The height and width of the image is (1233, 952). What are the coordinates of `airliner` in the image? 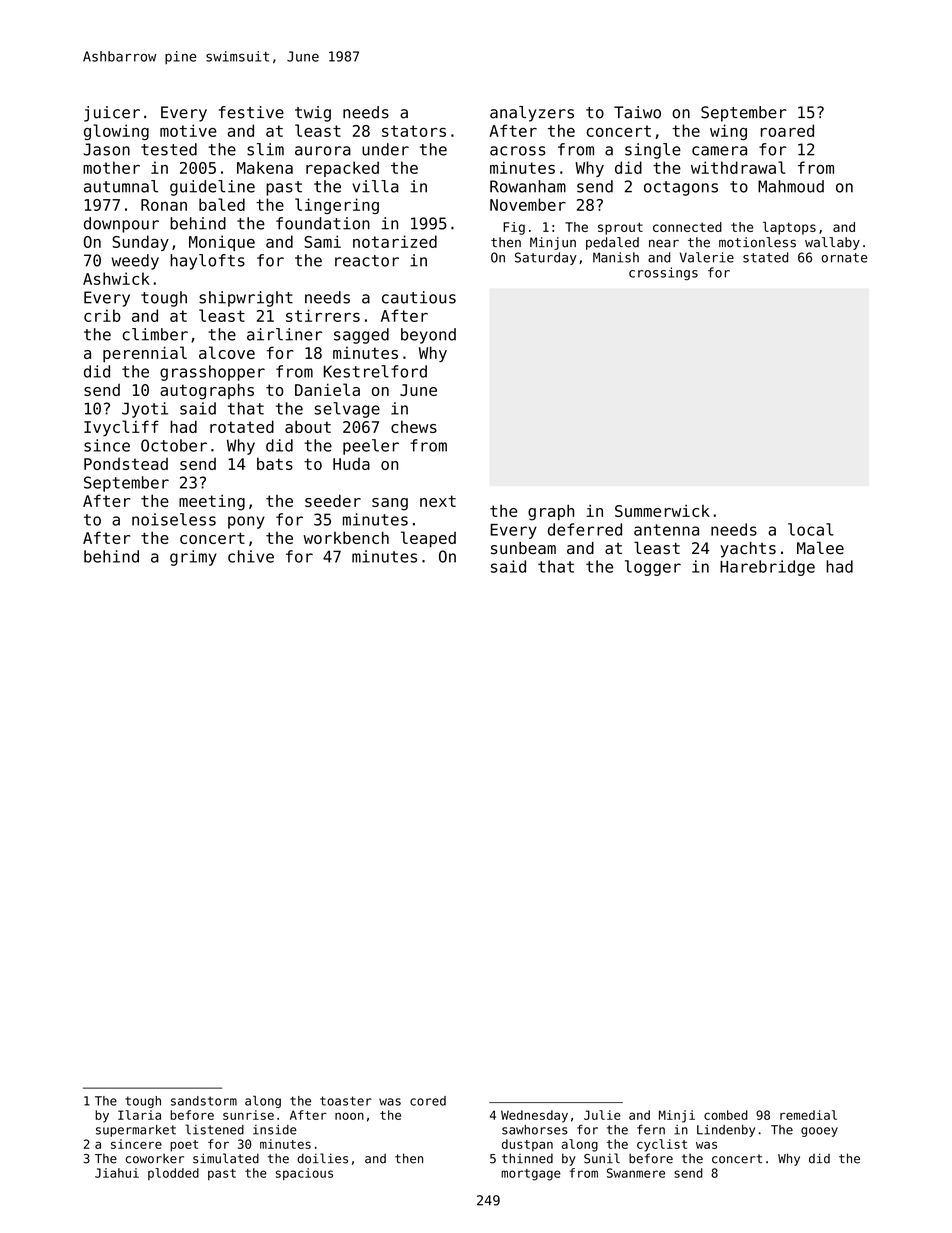 It's located at (284, 334).
